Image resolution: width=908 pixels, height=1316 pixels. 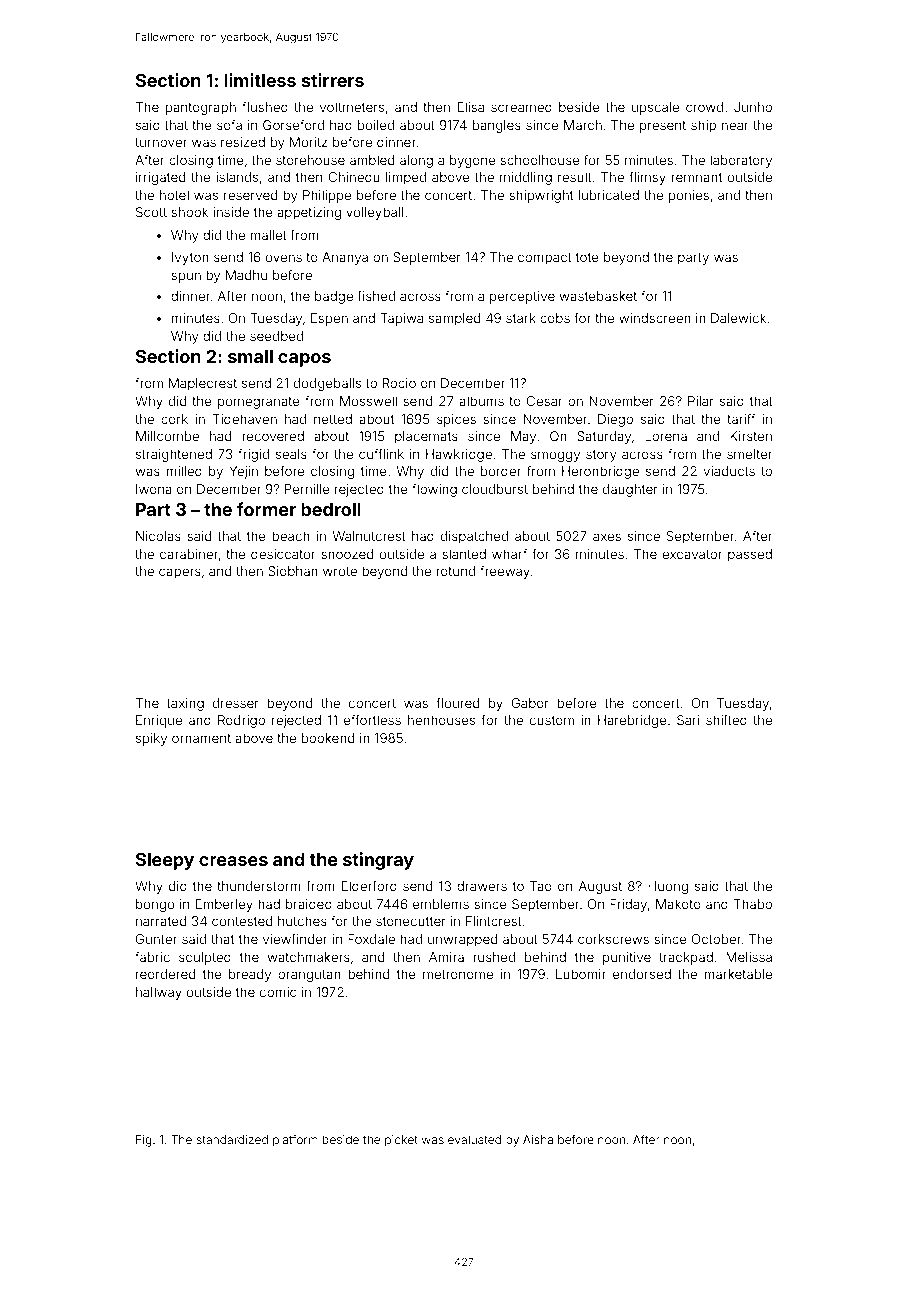 I want to click on taxing, so click(x=185, y=704).
